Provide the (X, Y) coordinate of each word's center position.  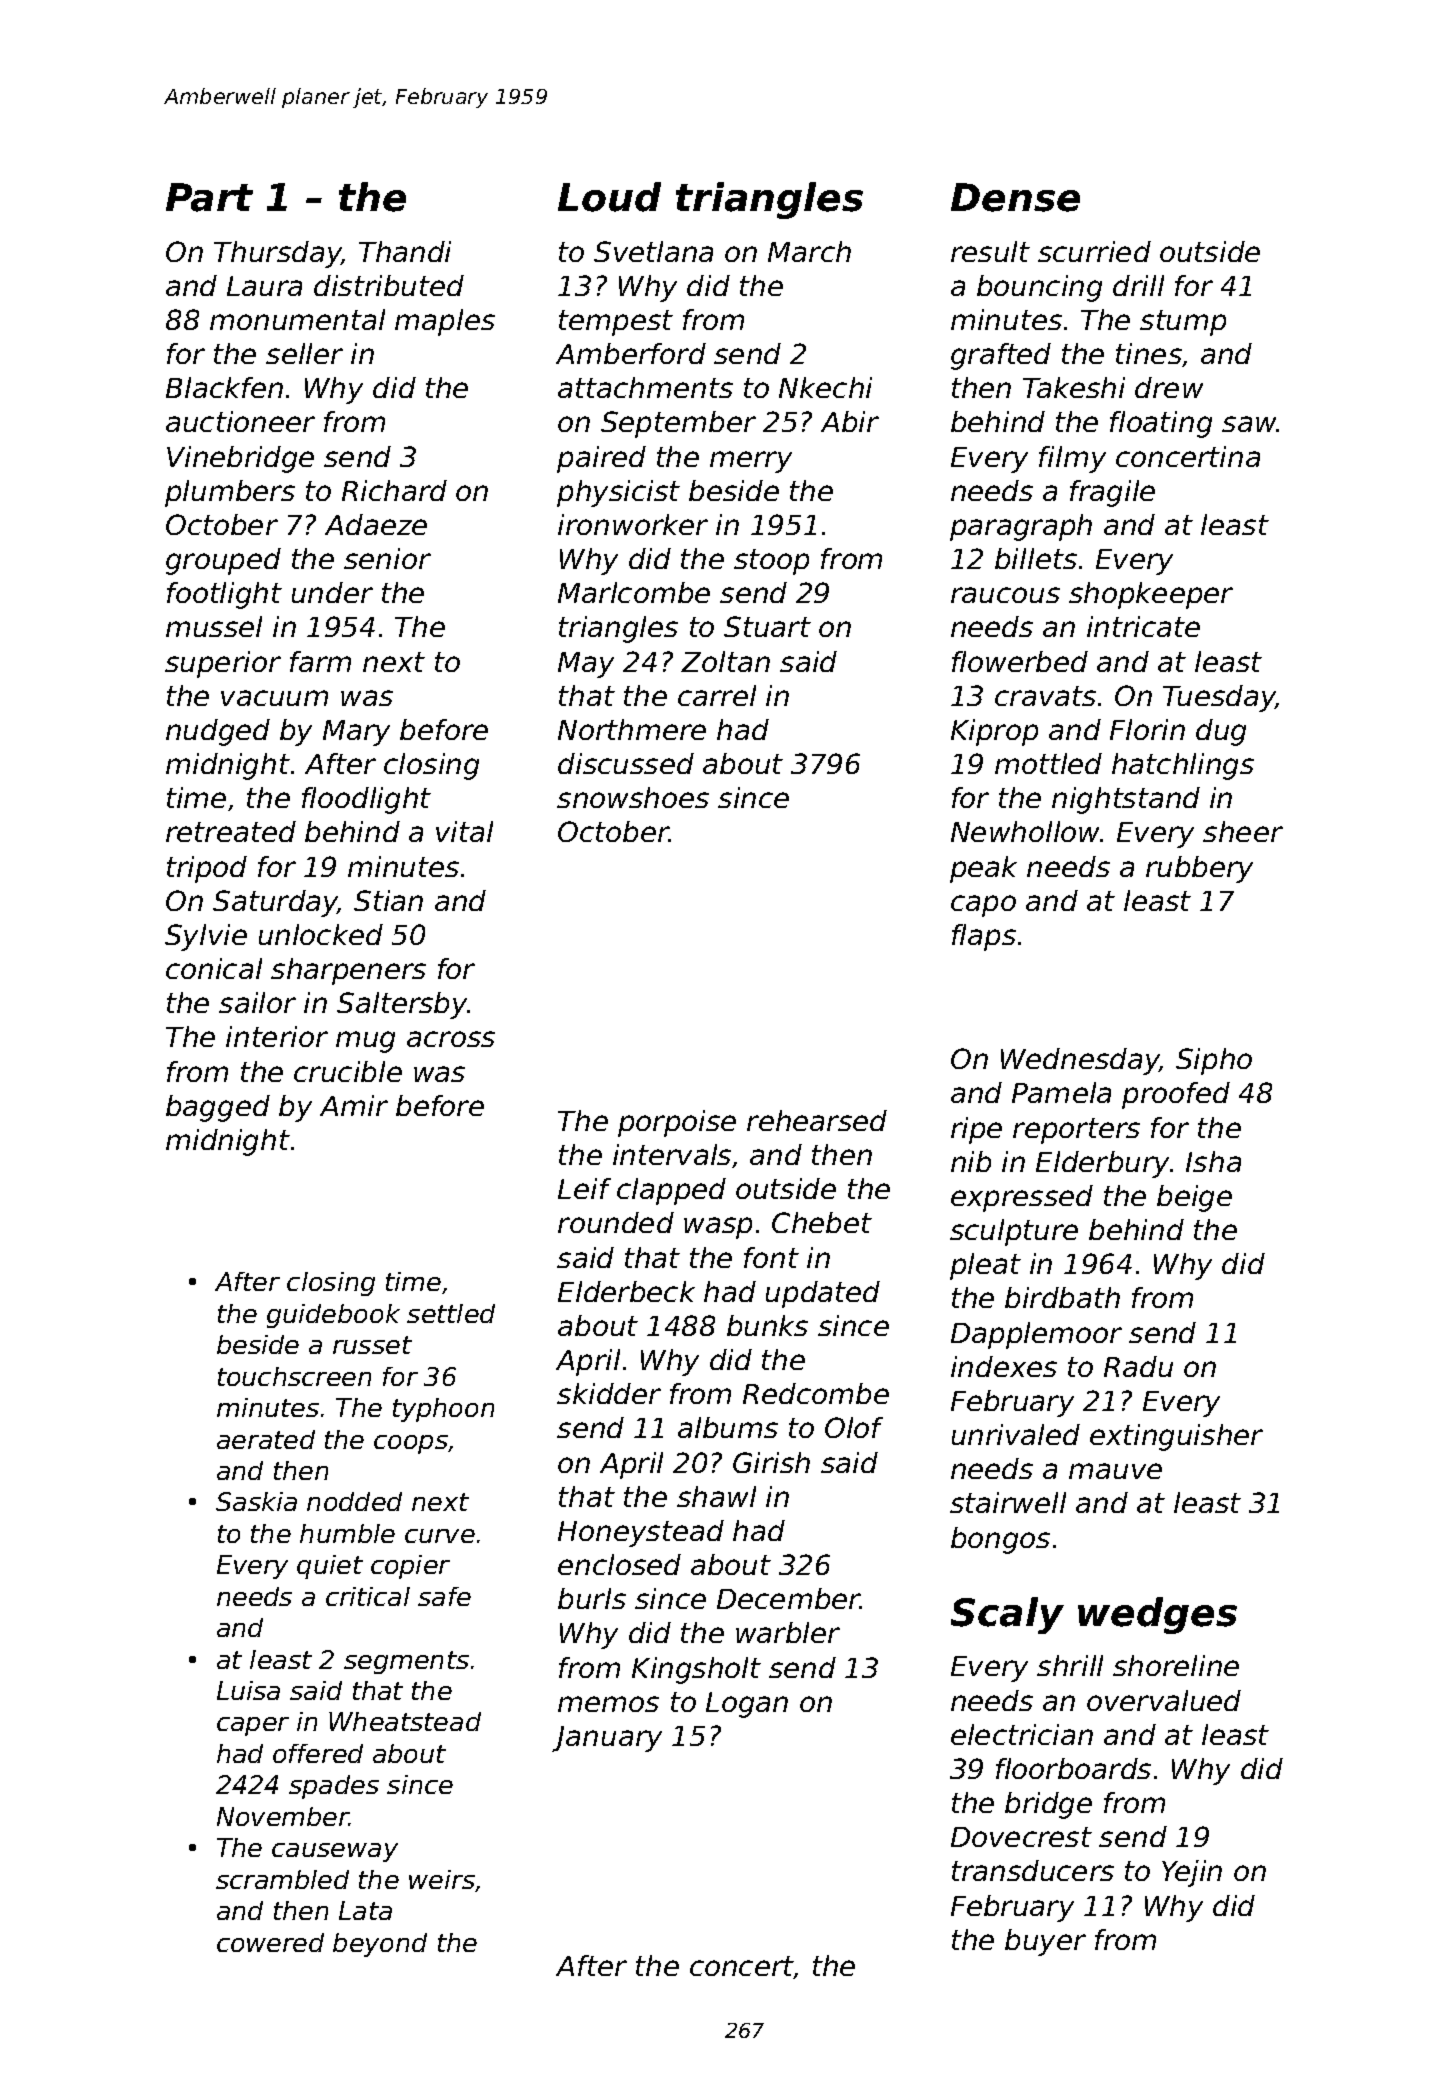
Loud (609, 197)
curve (440, 1536)
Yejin (1192, 1873)
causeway (335, 1852)
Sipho (1214, 1061)
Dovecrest (1021, 1837)
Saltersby (402, 1005)
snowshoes (633, 797)
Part (209, 197)
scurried (1094, 251)
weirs (442, 1879)
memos (608, 1704)
